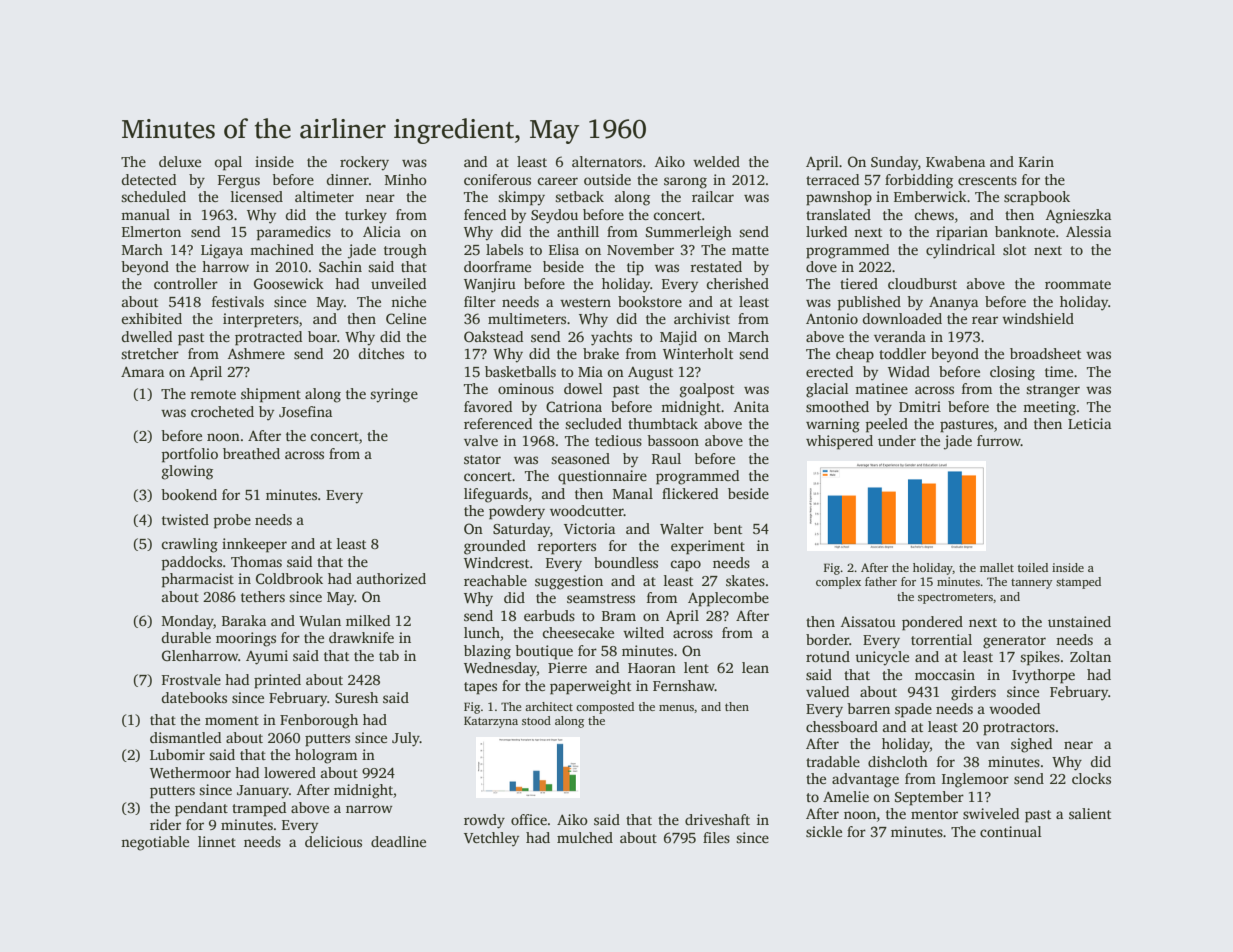  What do you see at coordinates (716, 161) in the screenshot?
I see `welded` at bounding box center [716, 161].
